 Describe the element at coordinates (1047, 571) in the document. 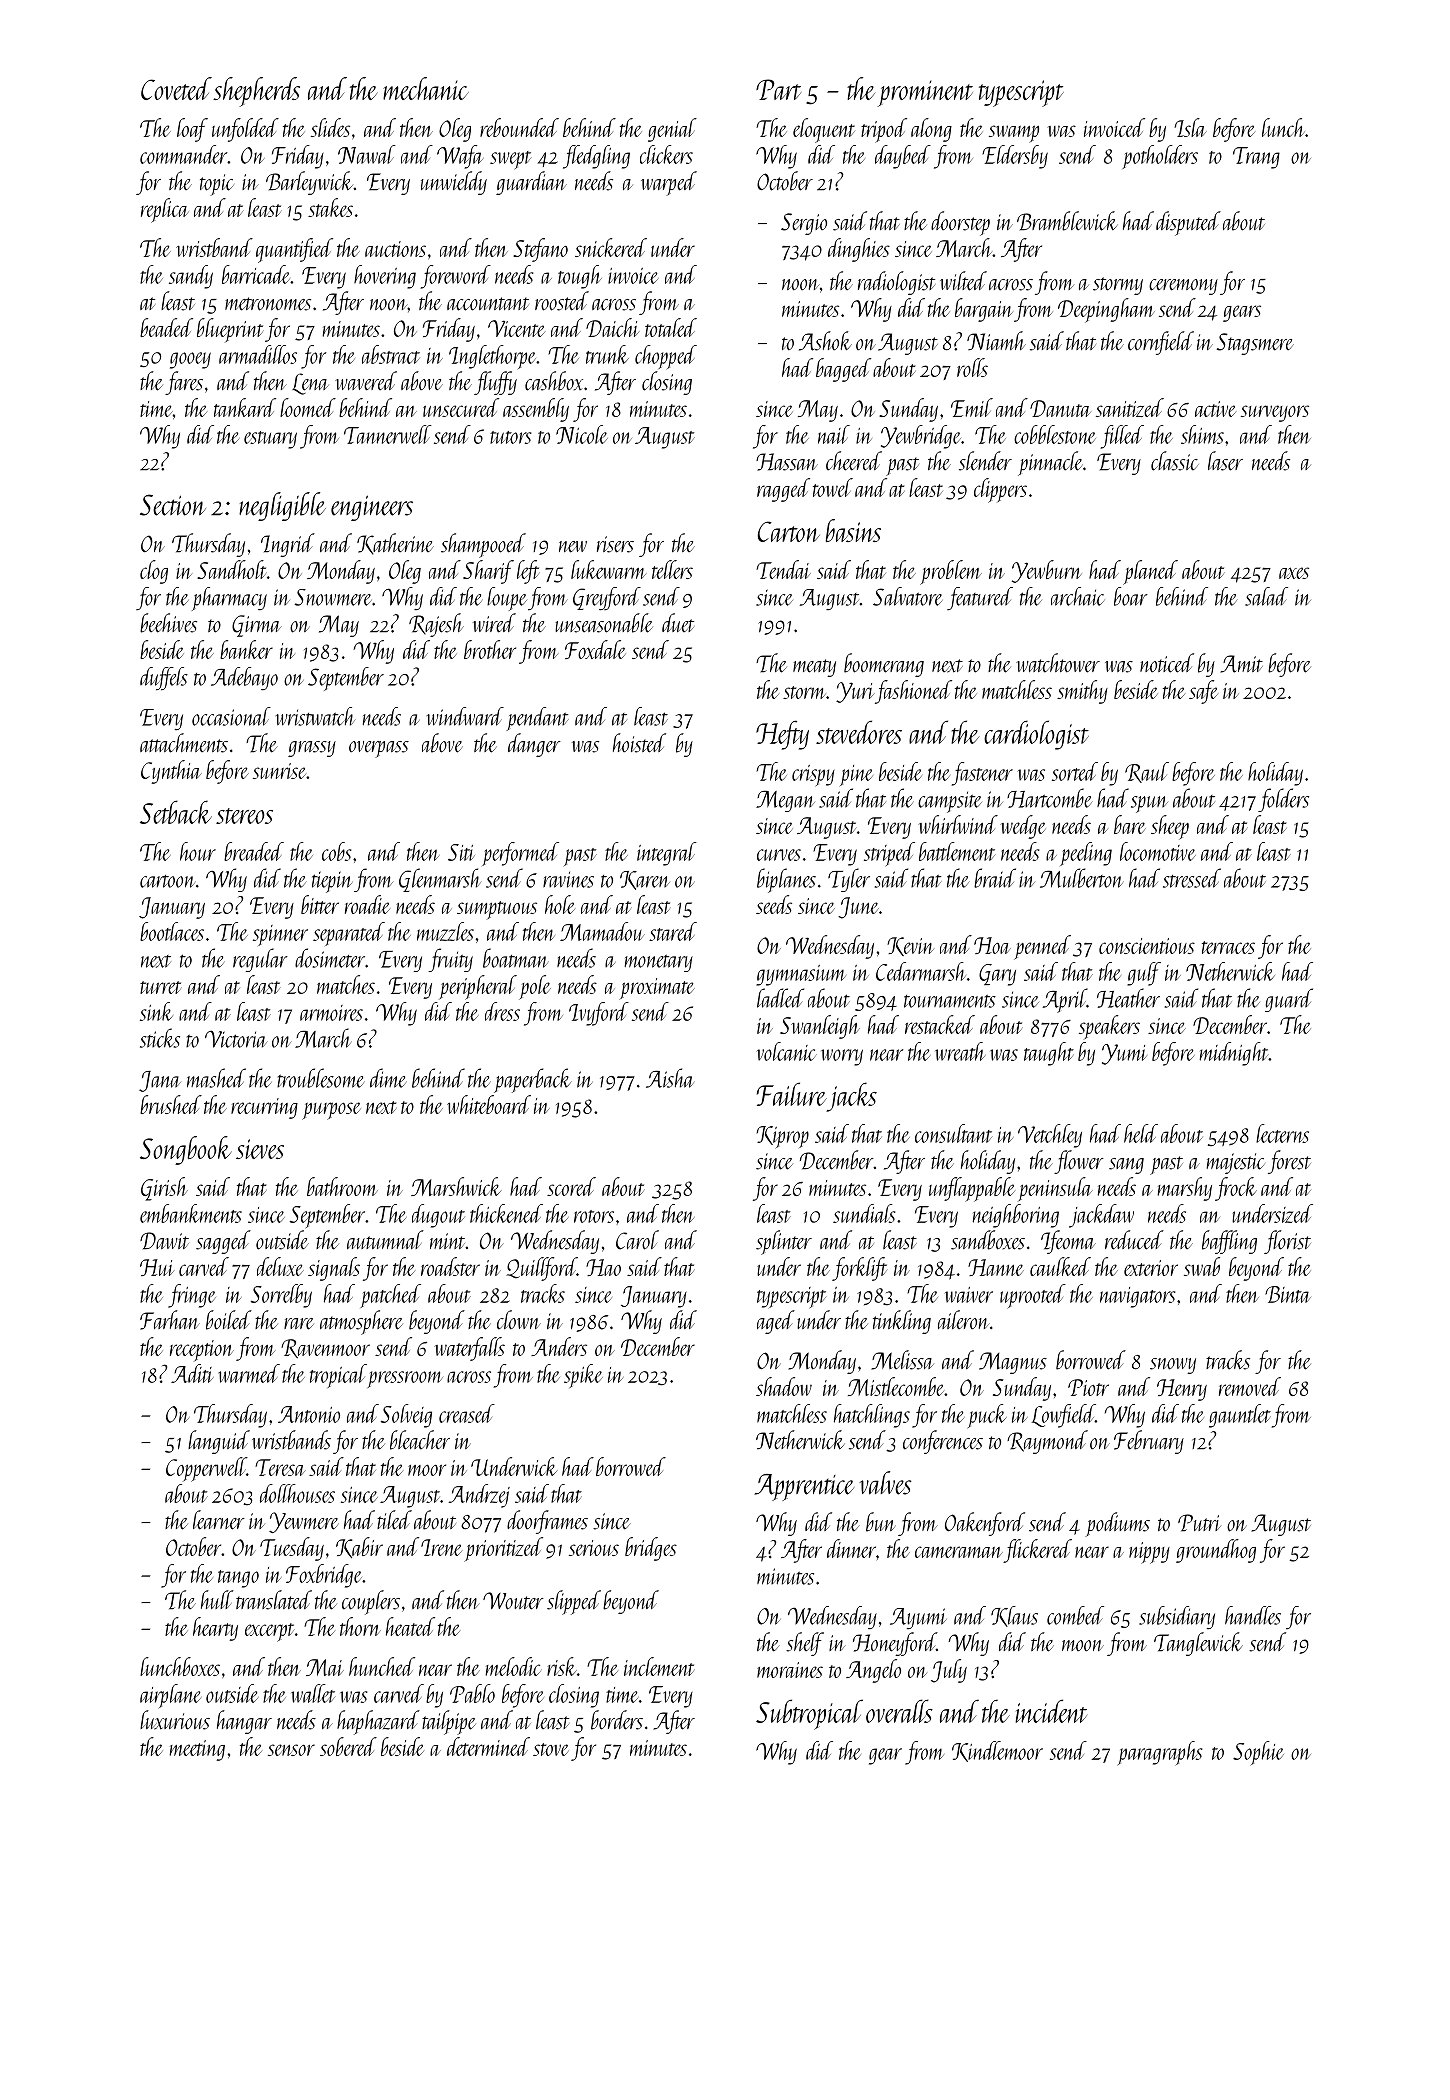

I see `Yewburn` at that location.
